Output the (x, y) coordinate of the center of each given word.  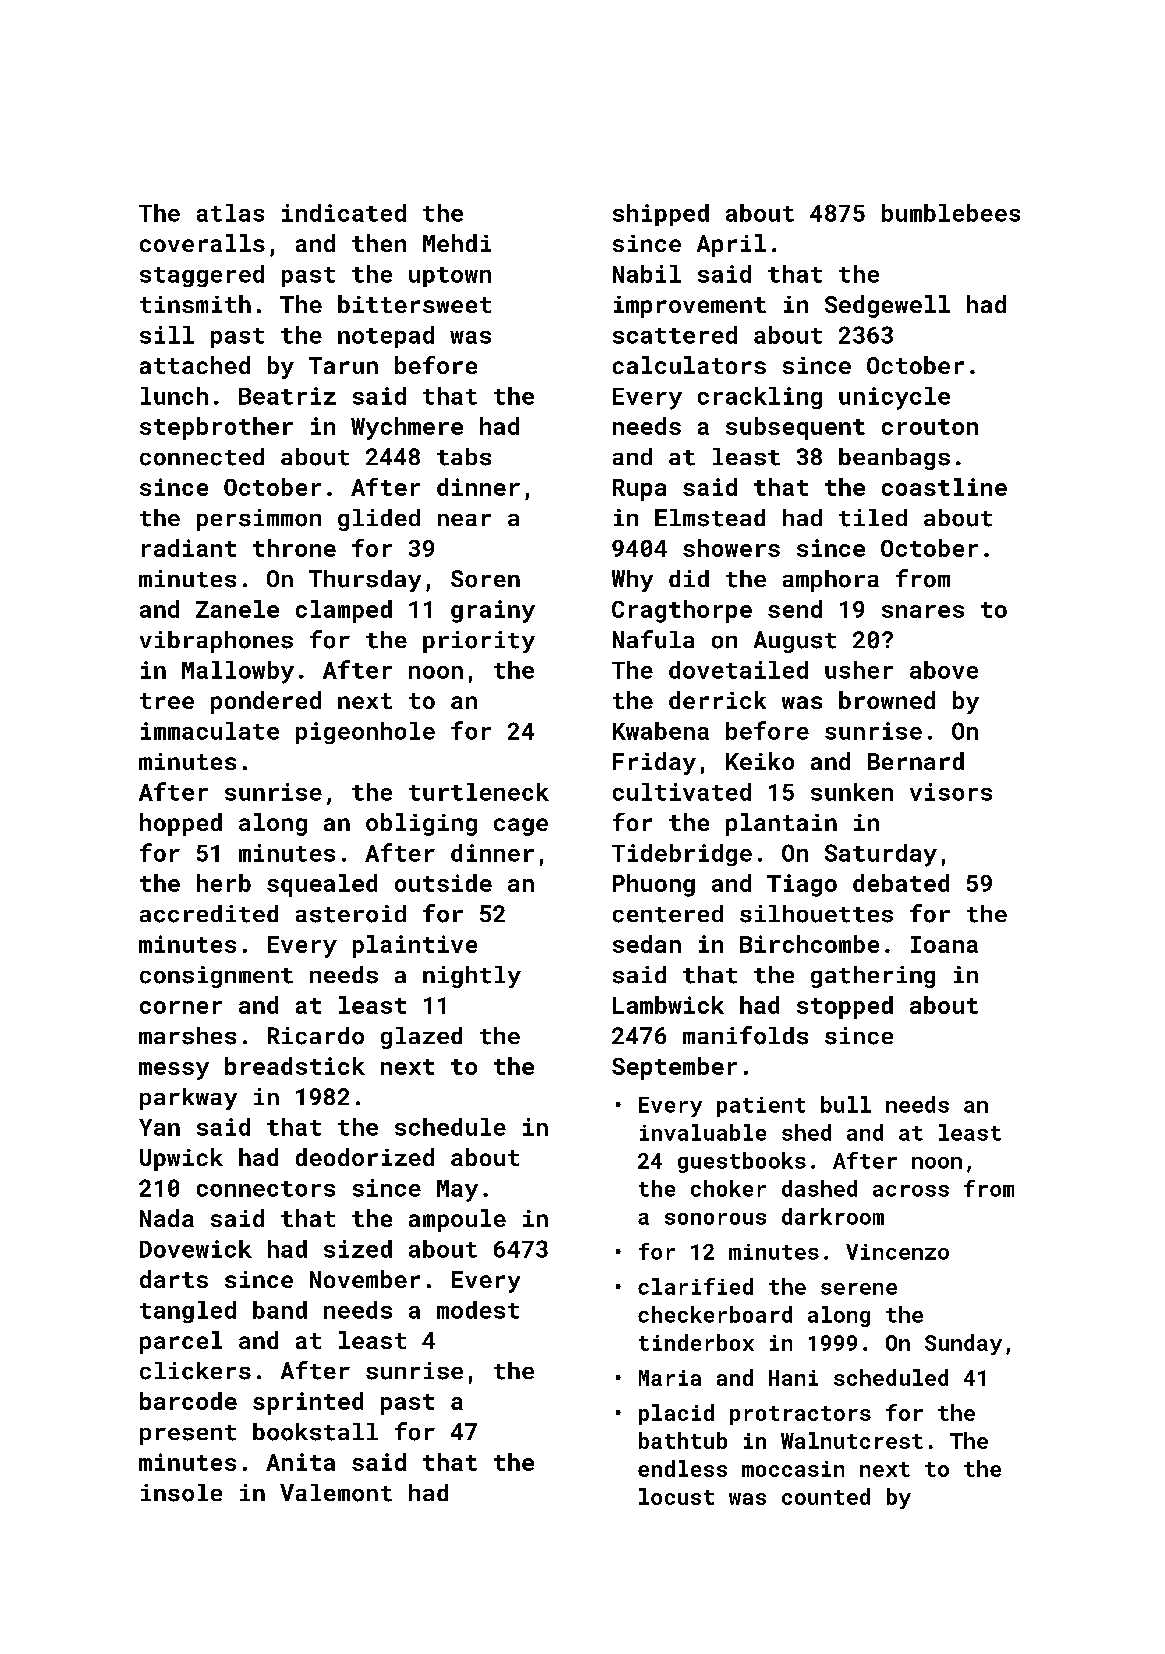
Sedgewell (887, 306)
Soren (485, 579)
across (911, 1191)
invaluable (703, 1132)
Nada (167, 1218)
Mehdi (457, 243)
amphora (831, 581)
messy (174, 1071)
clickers (195, 1371)
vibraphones (216, 642)
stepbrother (216, 428)
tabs (464, 457)
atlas (230, 213)
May (457, 1191)
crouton (930, 427)
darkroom (833, 1216)
